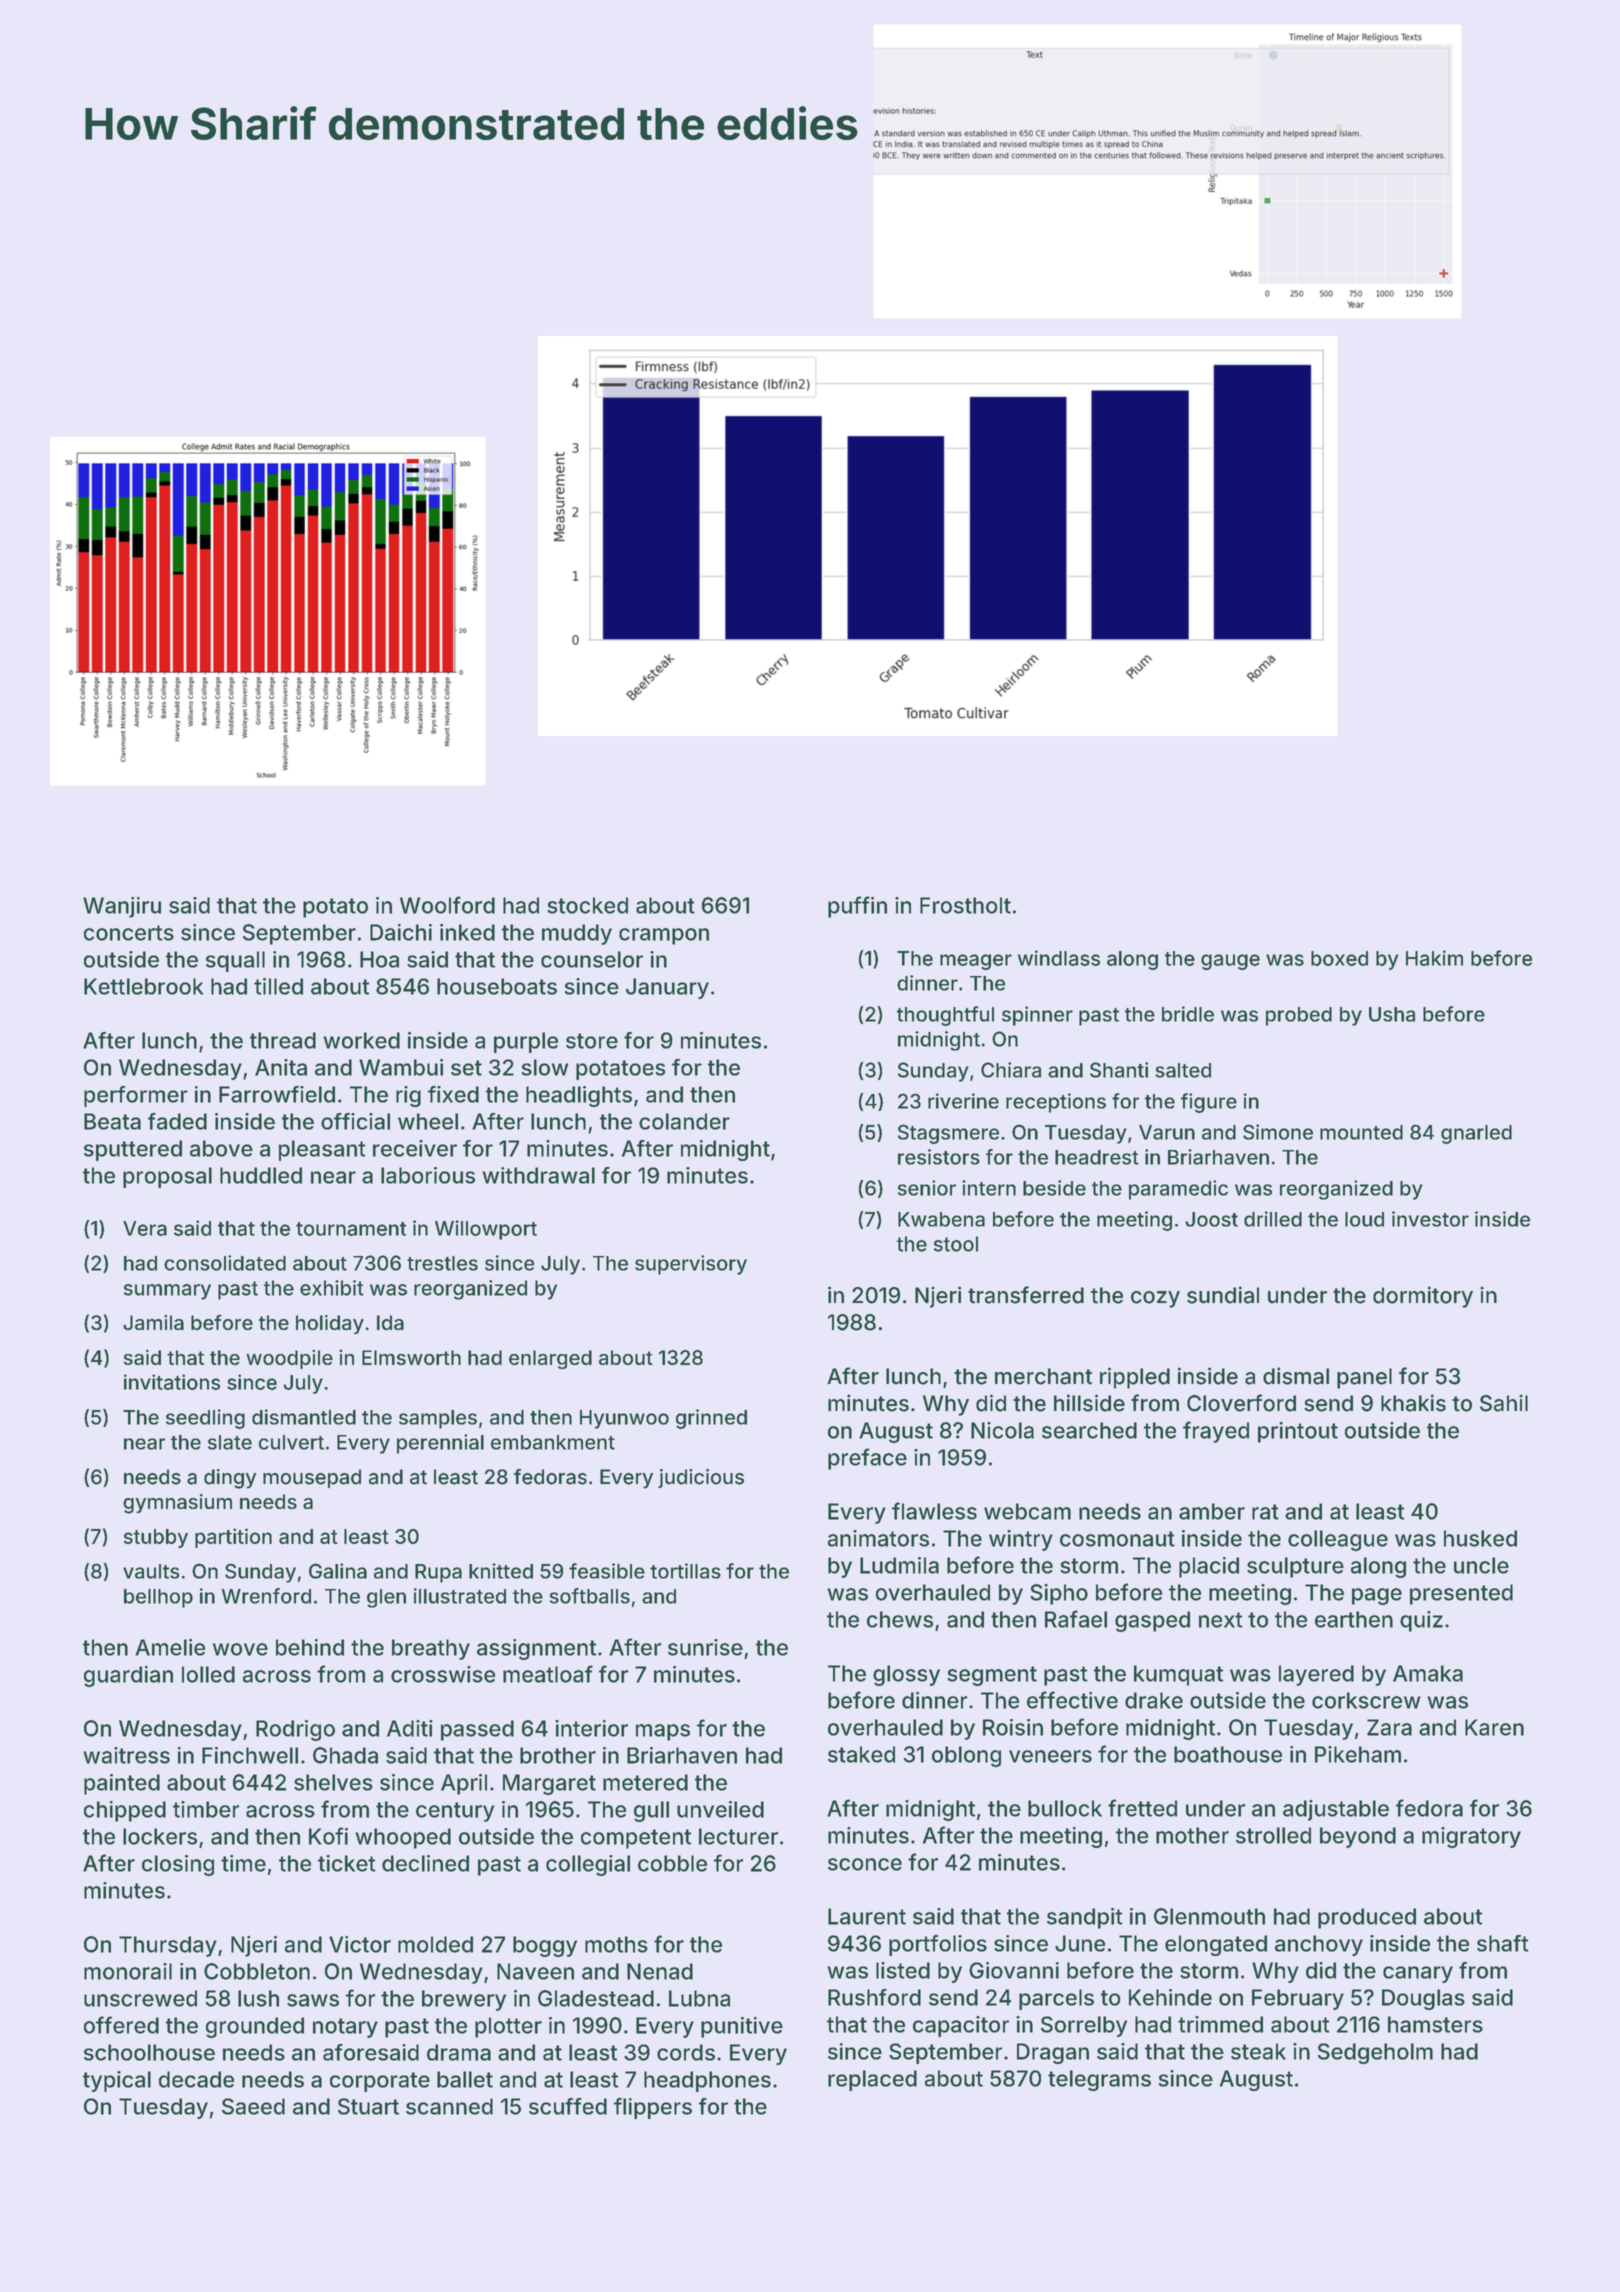 This image has width=1620, height=2292. Describe the element at coordinates (965, 905) in the image. I see `Frostholt` at that location.
